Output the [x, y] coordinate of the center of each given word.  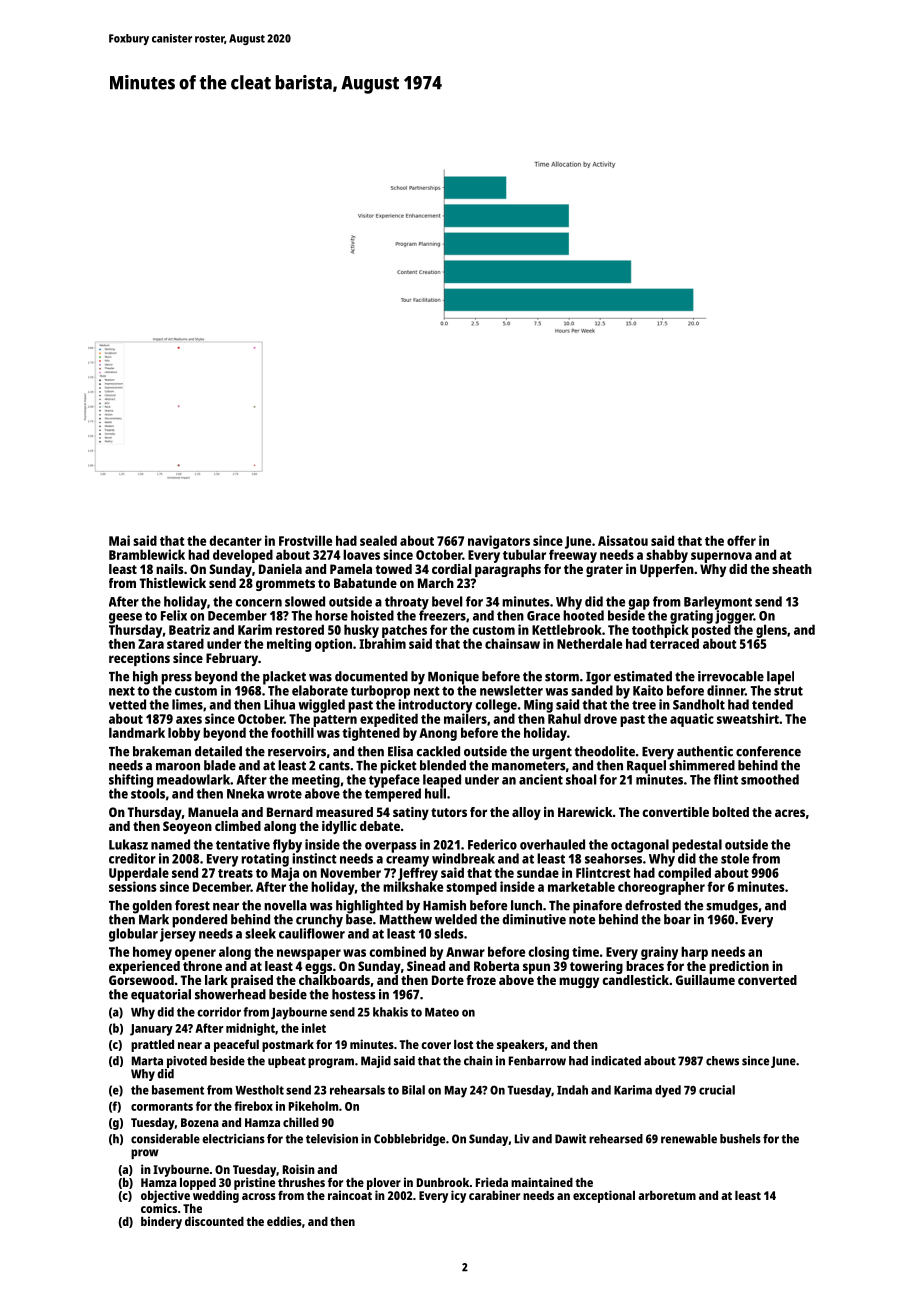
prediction [739, 967]
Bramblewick [147, 554]
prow [145, 1154]
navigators [499, 542]
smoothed [770, 779]
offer [741, 540]
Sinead [426, 966]
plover [384, 1184]
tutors [449, 812]
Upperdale [139, 874]
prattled [152, 1046]
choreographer [661, 888]
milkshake [413, 886]
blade [220, 765]
